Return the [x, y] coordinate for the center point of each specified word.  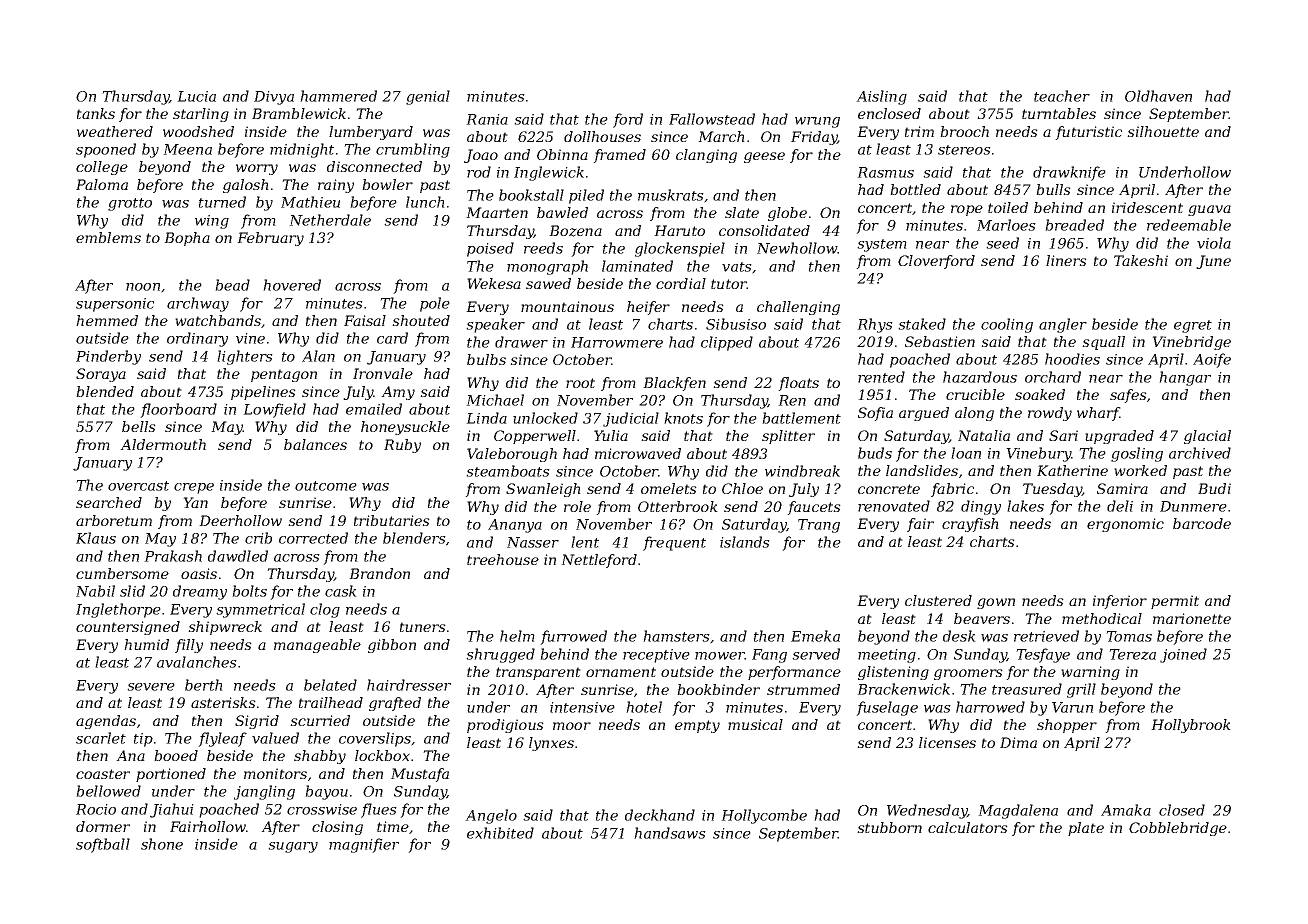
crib [258, 538]
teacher [1062, 96]
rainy [336, 186]
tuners [423, 627]
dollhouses [602, 136]
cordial [681, 283]
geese [764, 157]
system [882, 245]
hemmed [107, 320]
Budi [1214, 488]
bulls [1053, 189]
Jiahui [172, 810]
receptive [656, 656]
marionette [1192, 618]
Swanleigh [543, 490]
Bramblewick [299, 113]
